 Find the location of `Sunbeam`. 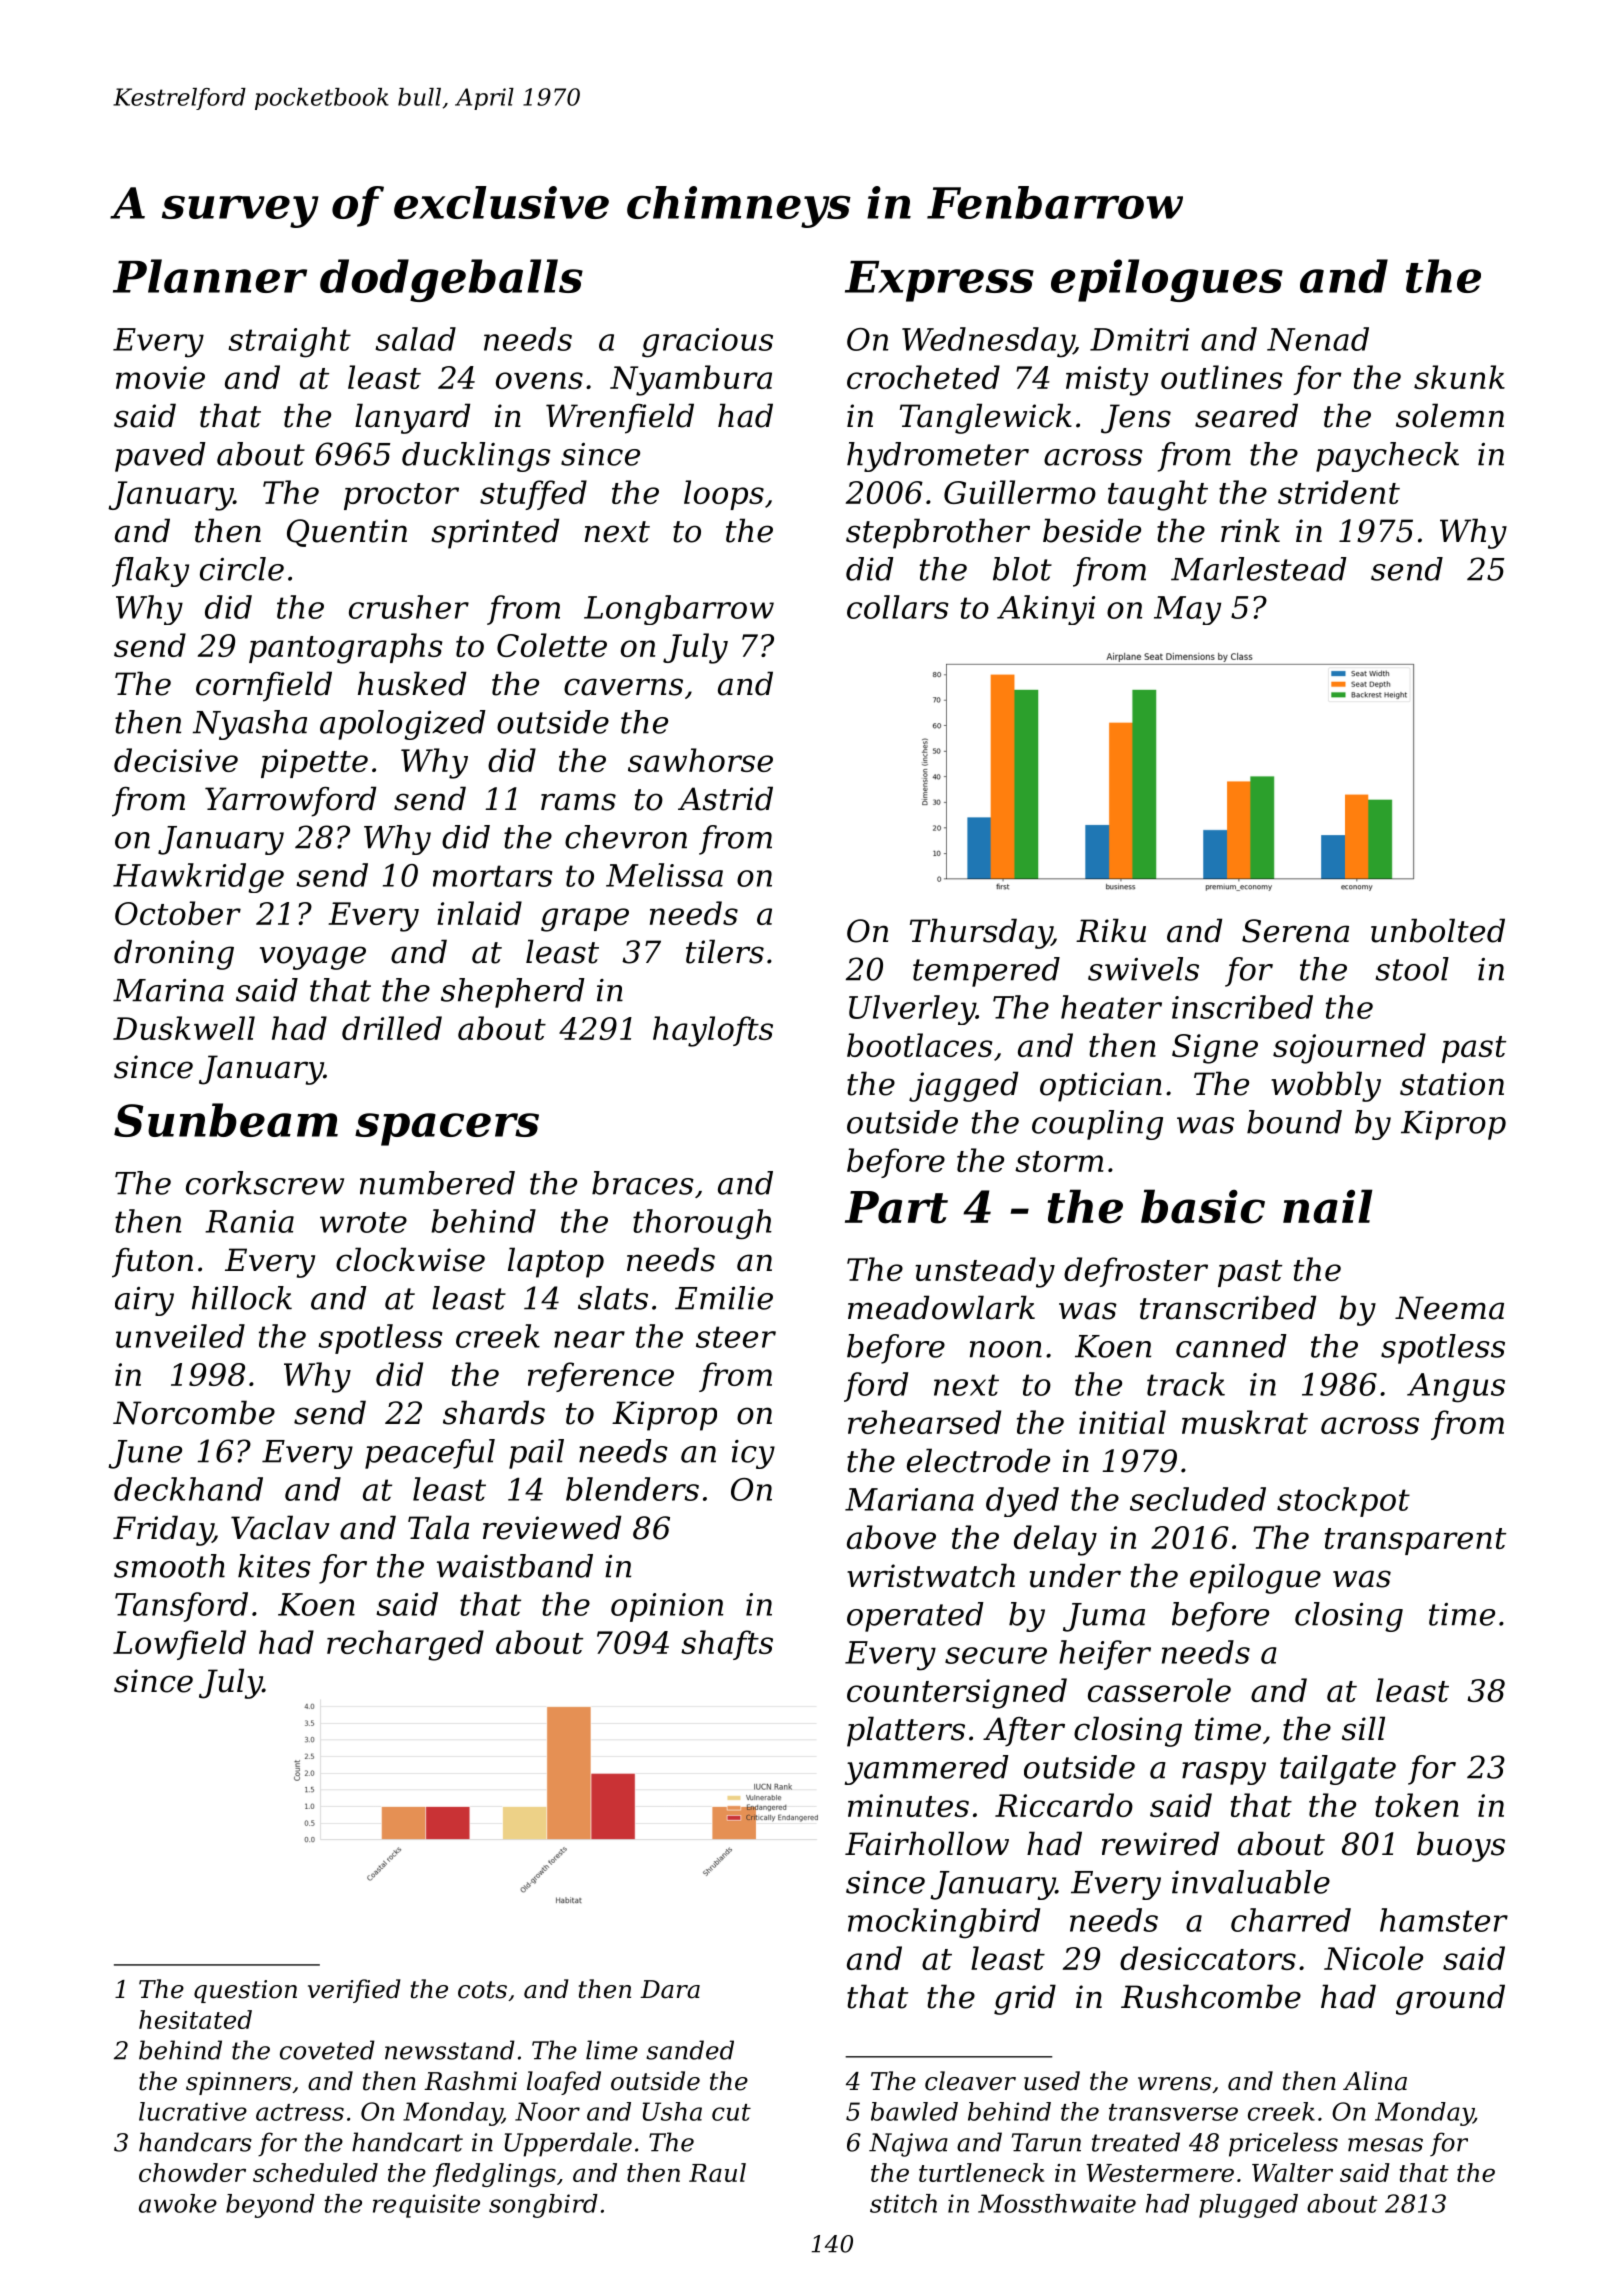

Sunbeam is located at coordinates (226, 1120).
